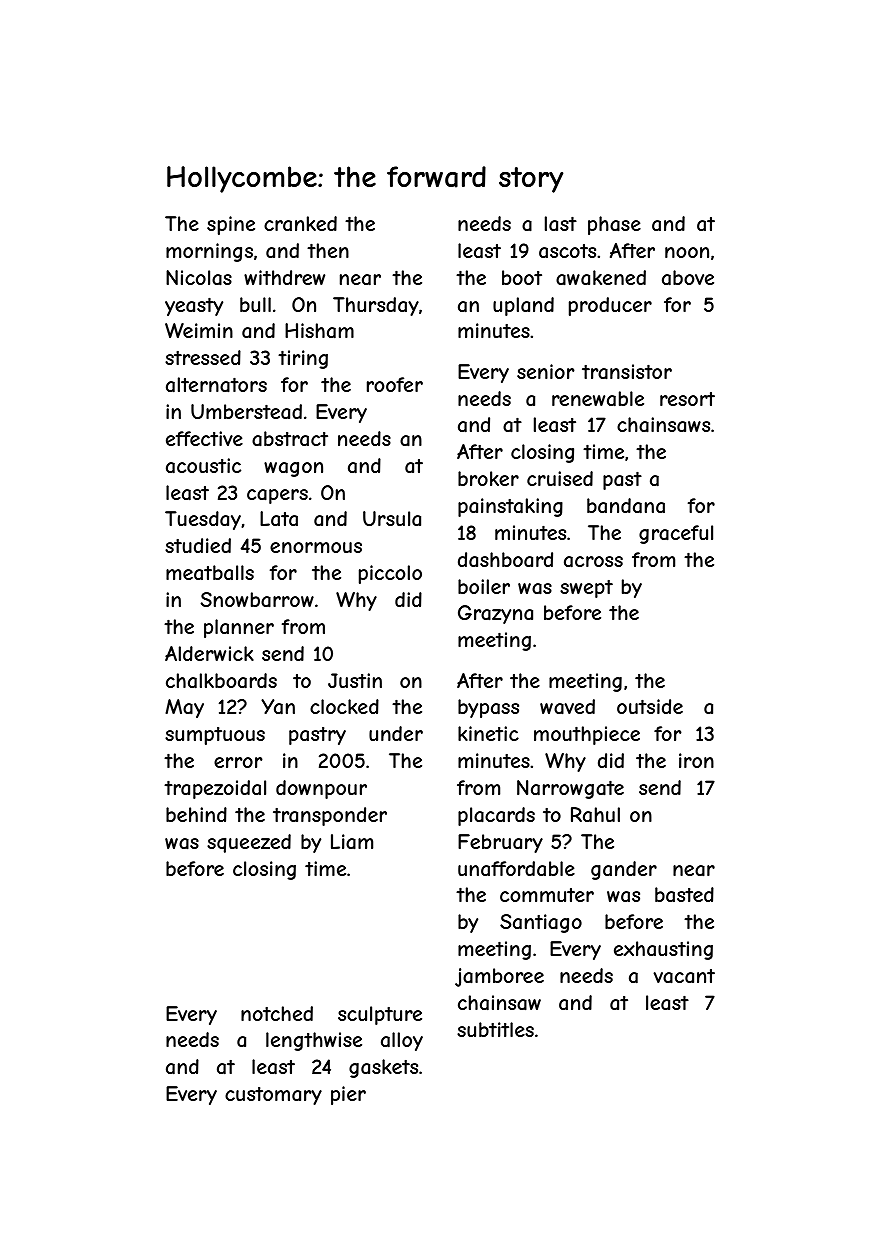  I want to click on cranked, so click(300, 223).
